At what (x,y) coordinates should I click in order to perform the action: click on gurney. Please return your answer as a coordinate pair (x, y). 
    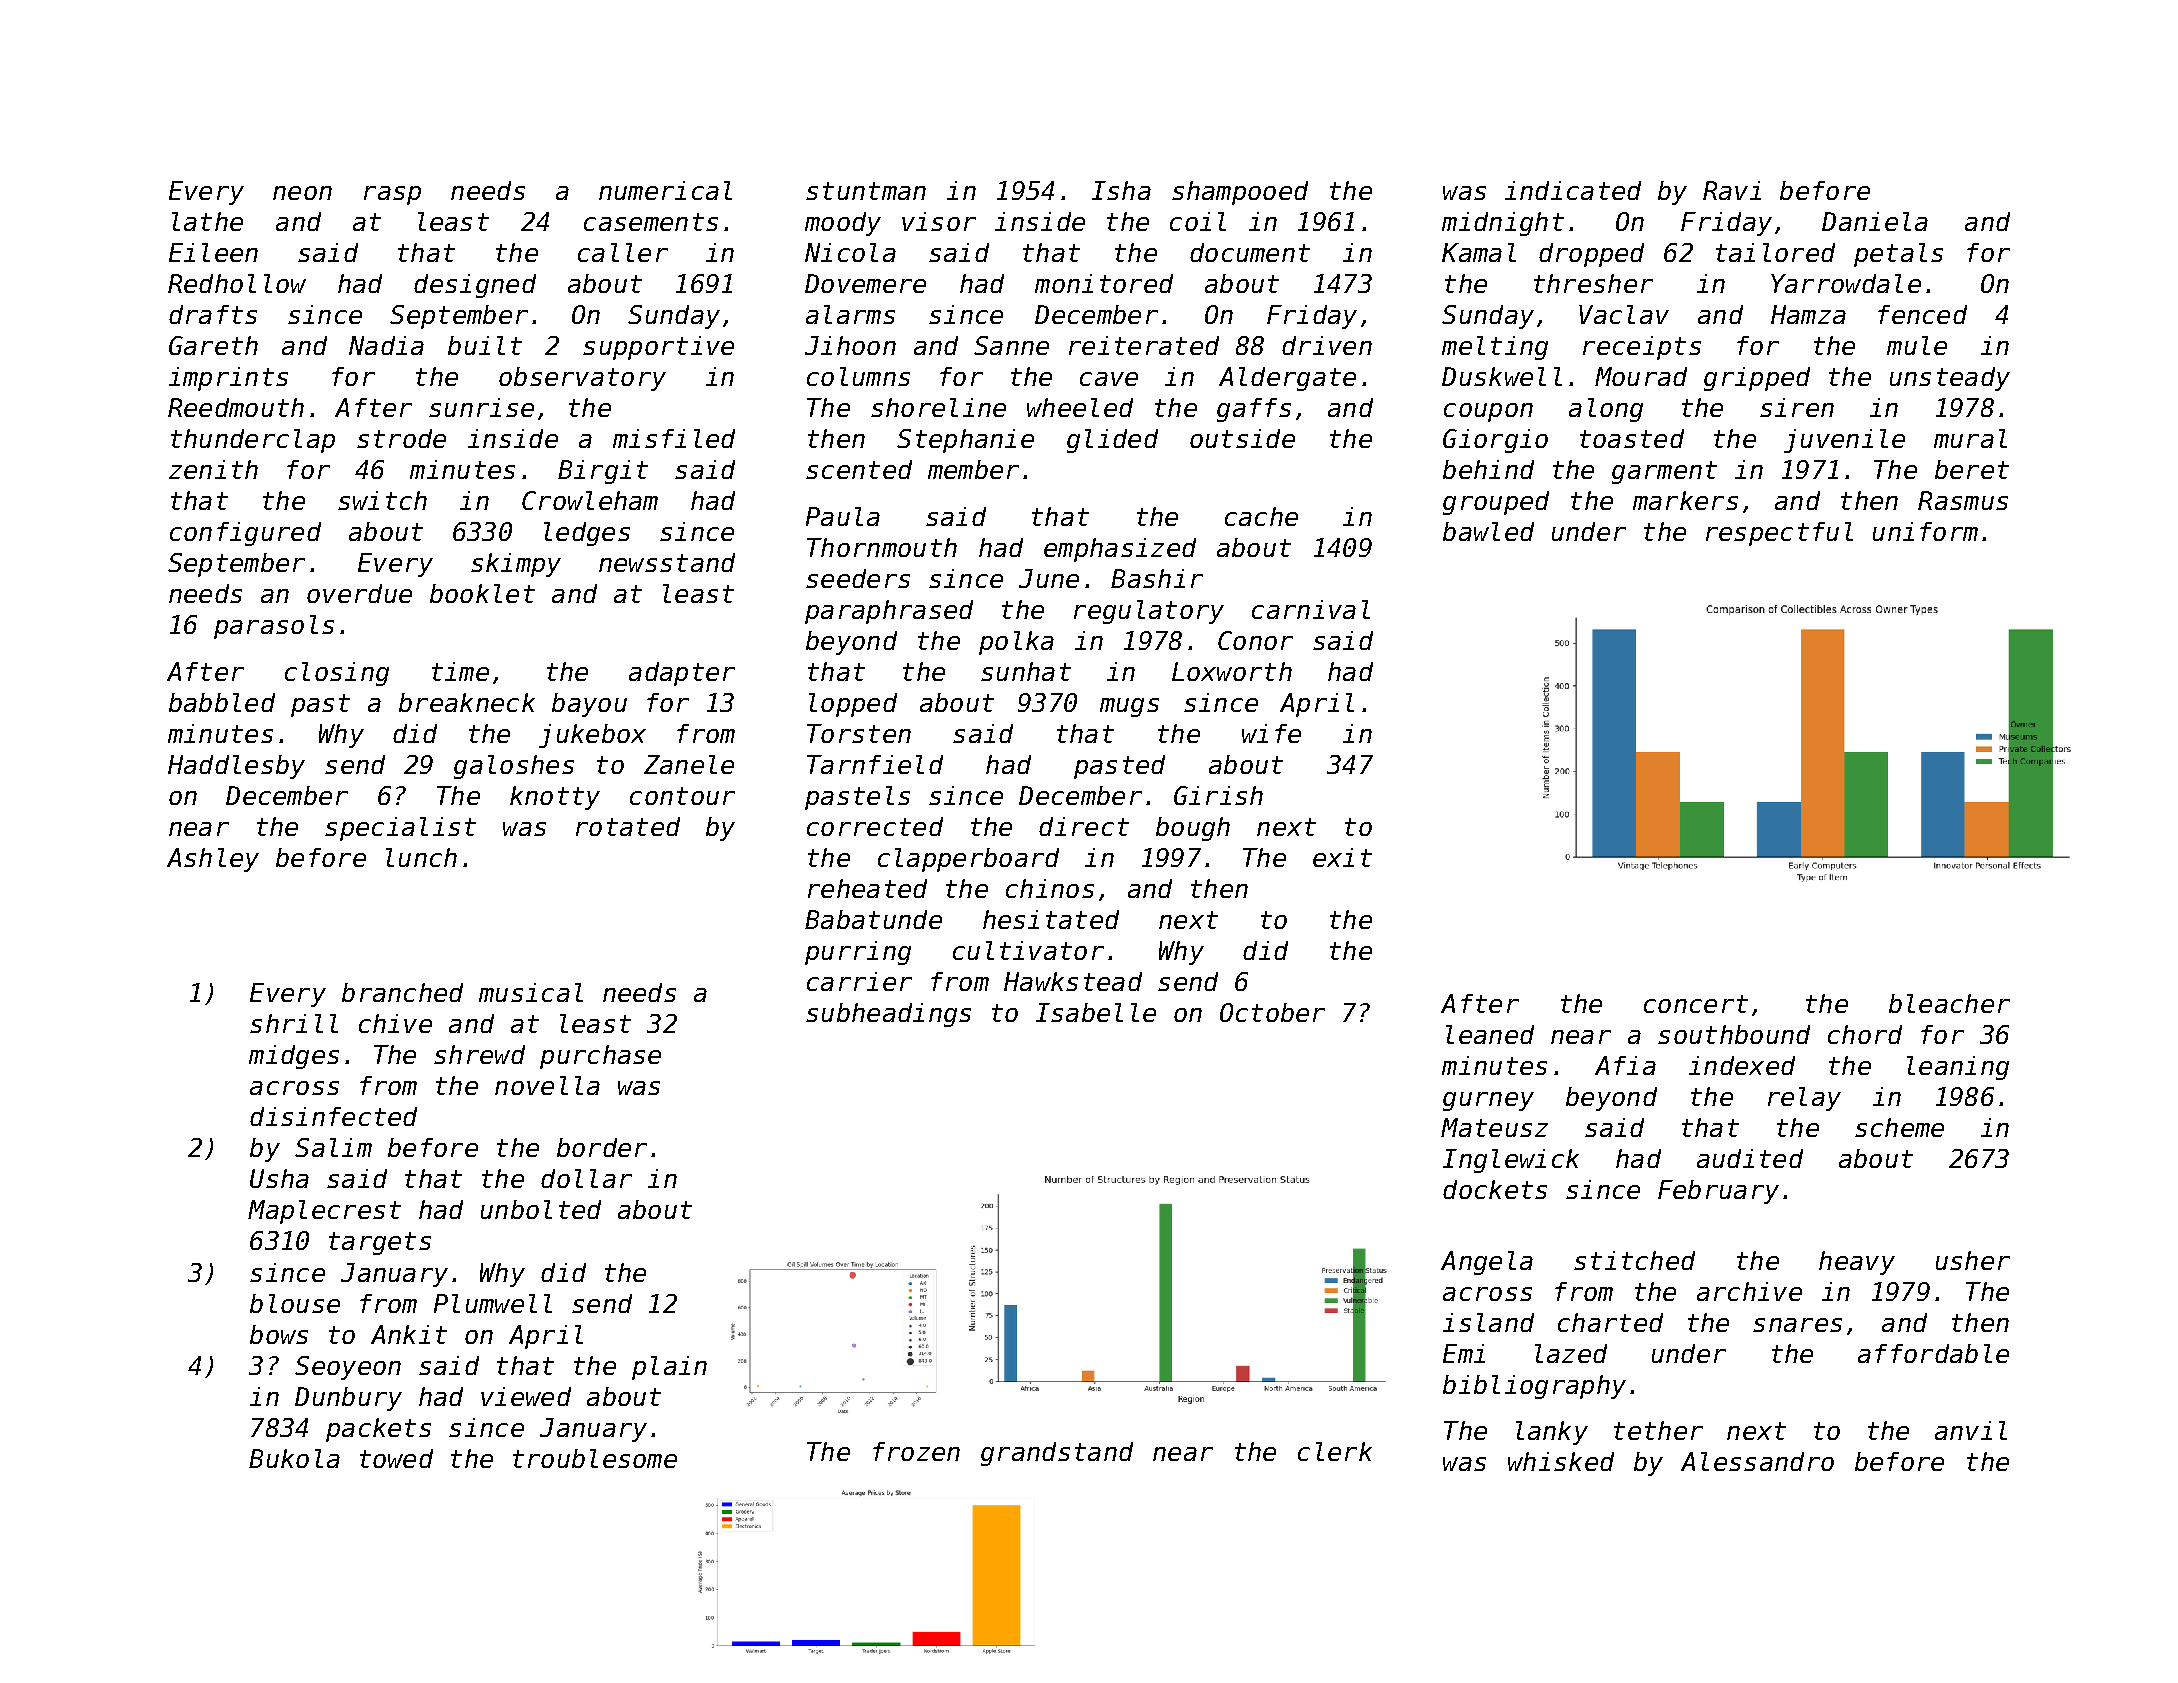
    Looking at the image, I should click on (1488, 1101).
